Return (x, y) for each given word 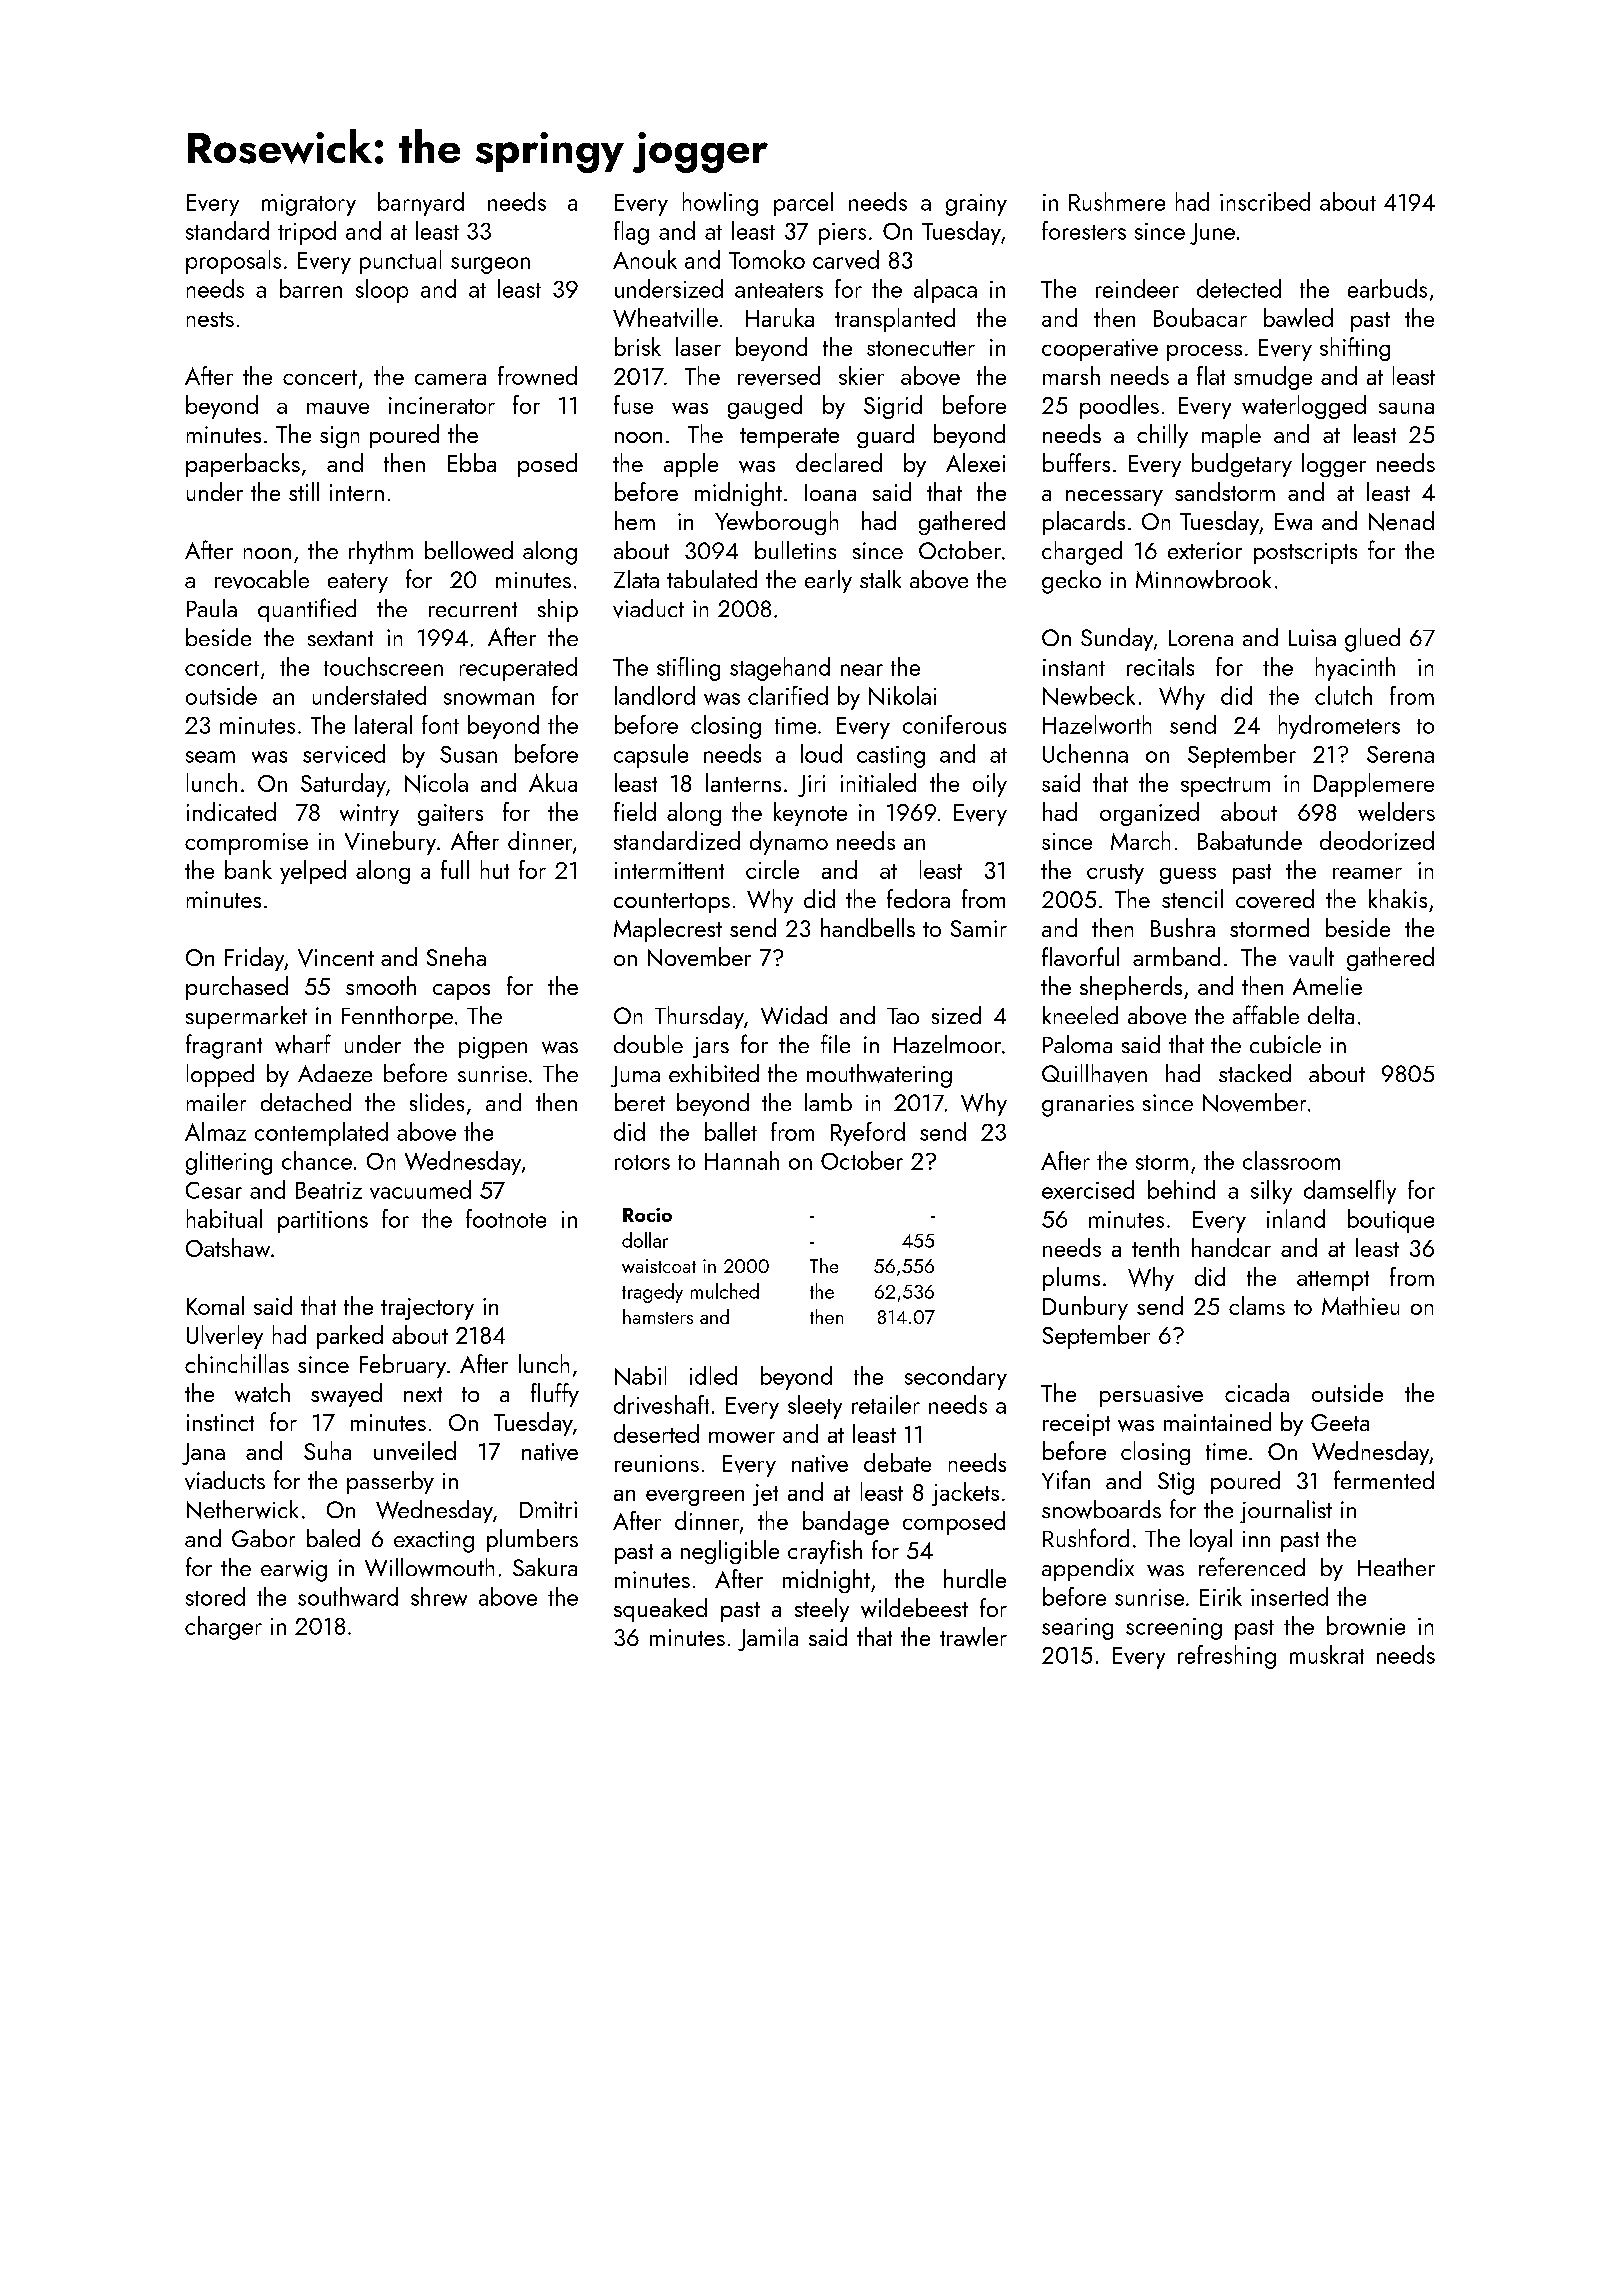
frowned (537, 375)
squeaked (660, 1610)
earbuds (1387, 288)
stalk (880, 579)
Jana (203, 1454)
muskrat (1327, 1654)
